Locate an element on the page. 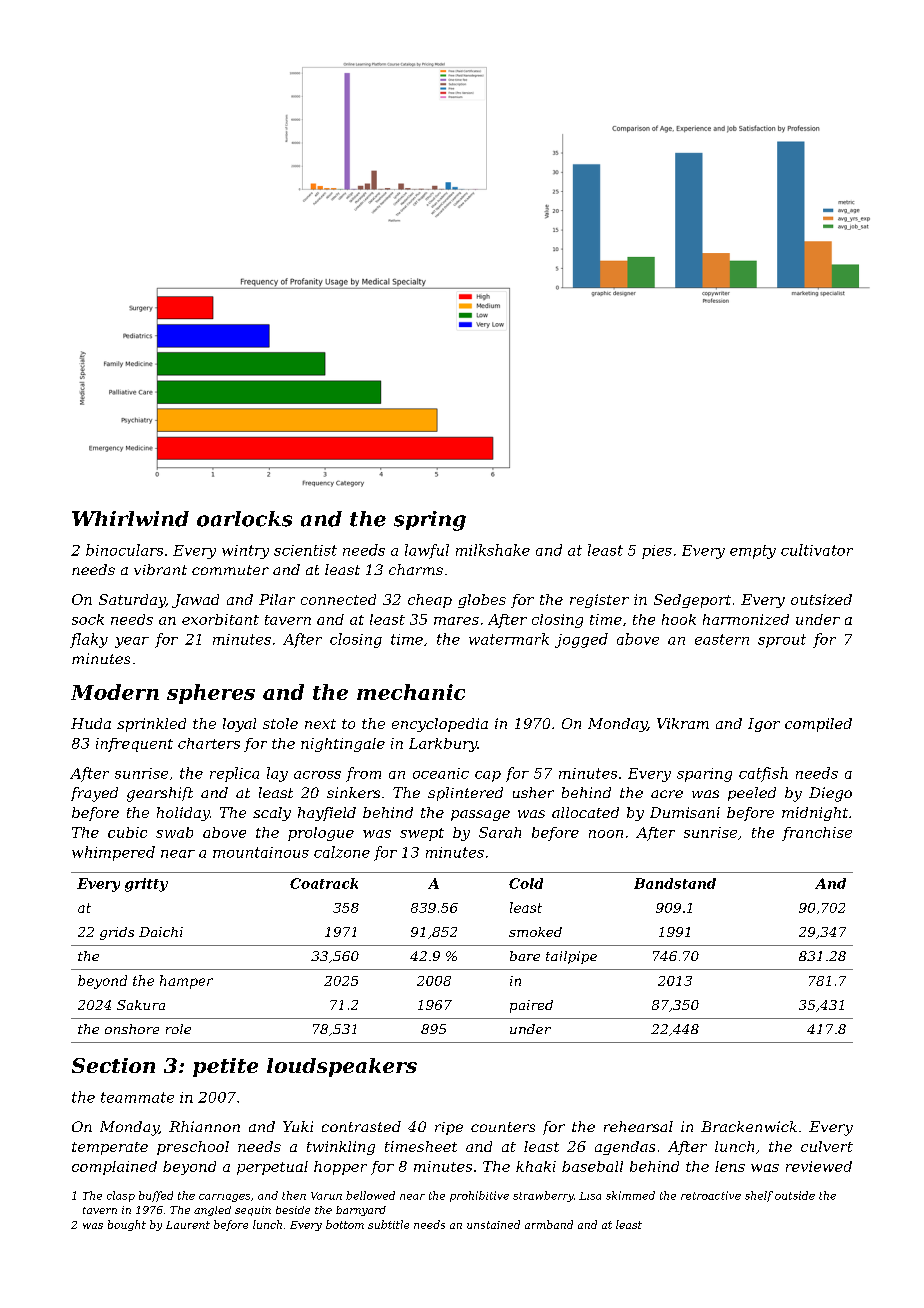 This image has width=924, height=1308. vibrant is located at coordinates (160, 569).
